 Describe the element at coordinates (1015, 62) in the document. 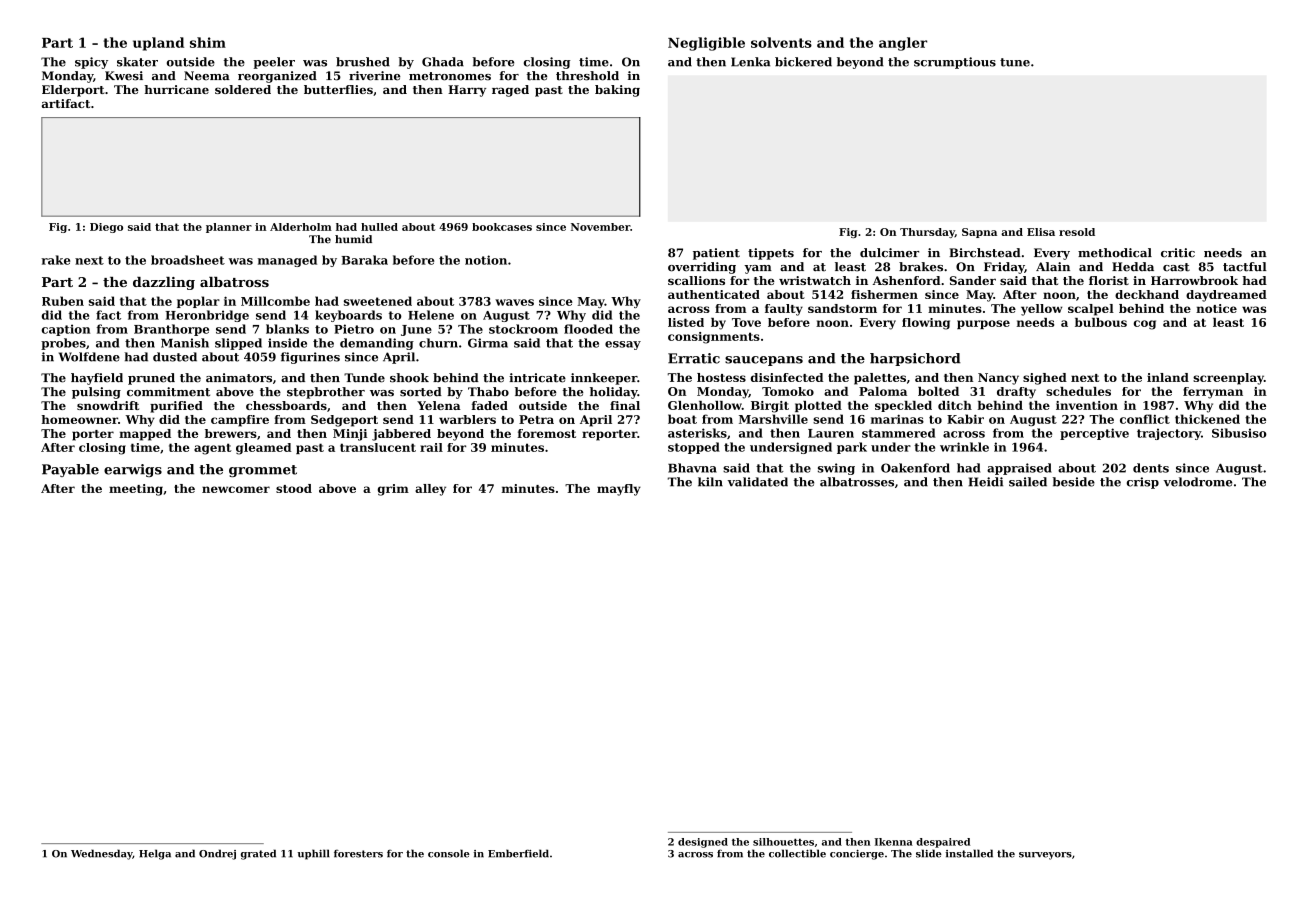

I see `tune` at that location.
